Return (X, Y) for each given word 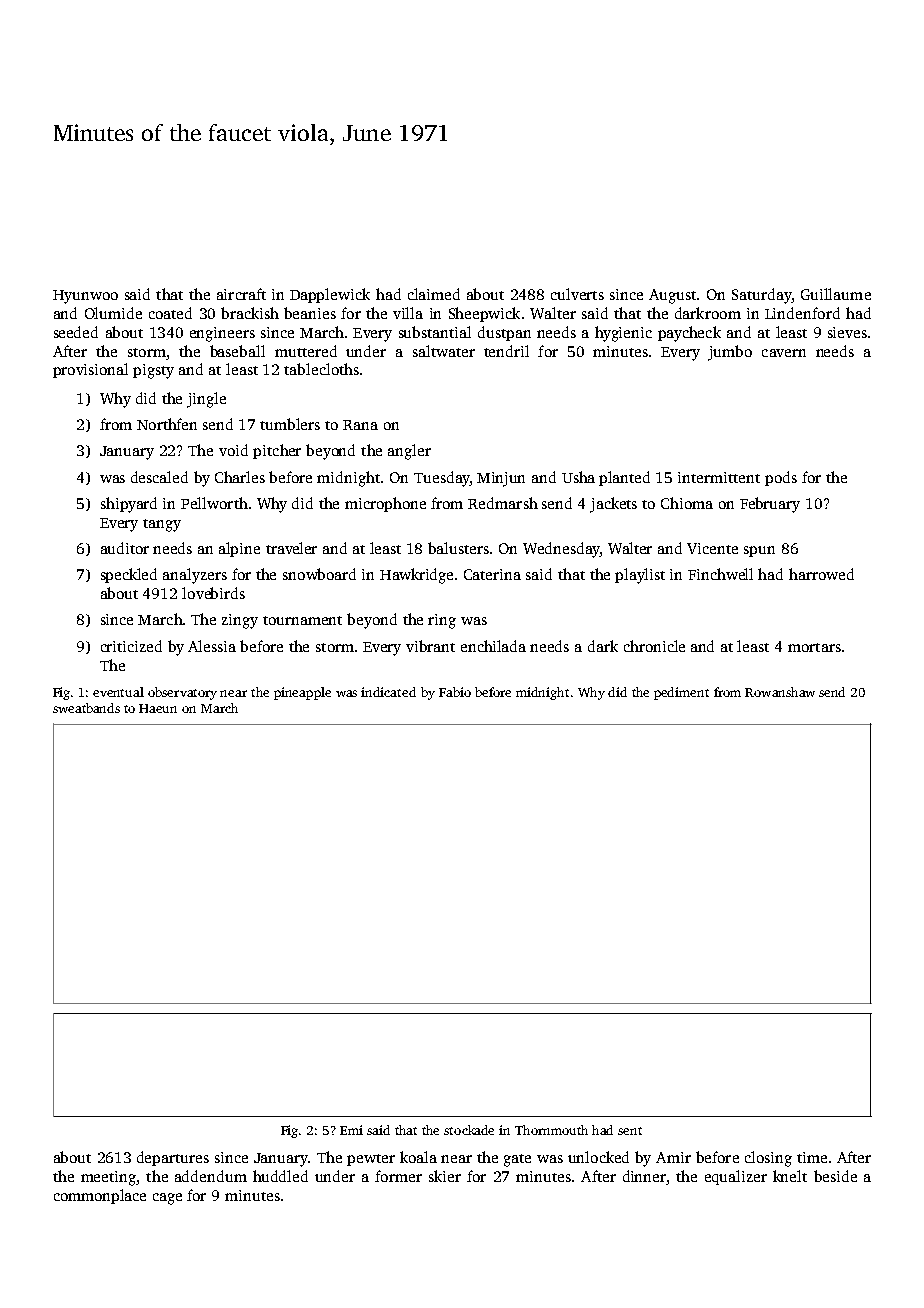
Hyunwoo (85, 297)
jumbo (730, 353)
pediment (681, 693)
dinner (644, 1176)
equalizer (736, 1177)
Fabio (455, 692)
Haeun (158, 708)
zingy (240, 621)
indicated (388, 692)
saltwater (444, 351)
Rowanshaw (780, 692)
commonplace (100, 1196)
